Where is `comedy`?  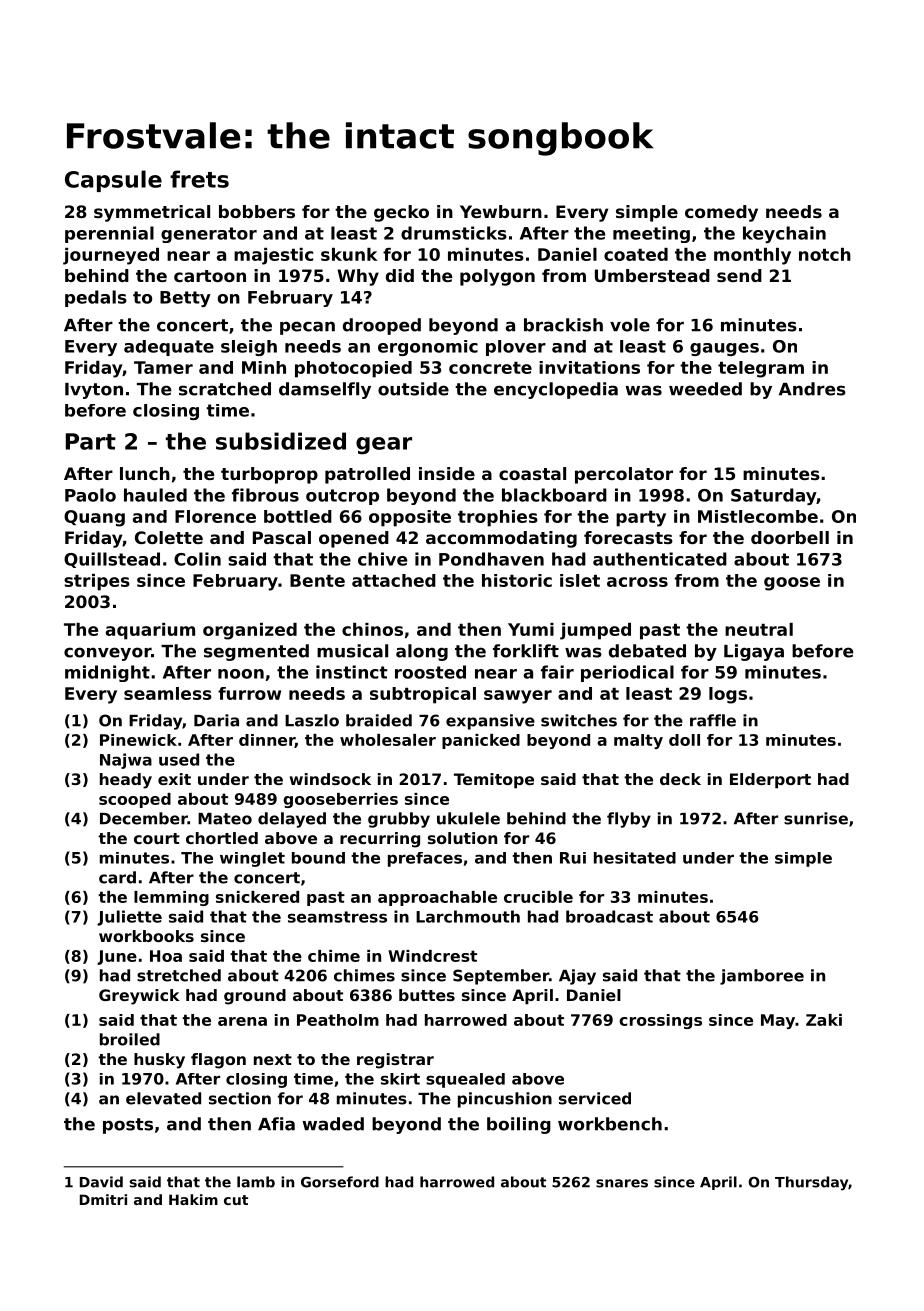 comedy is located at coordinates (721, 213).
